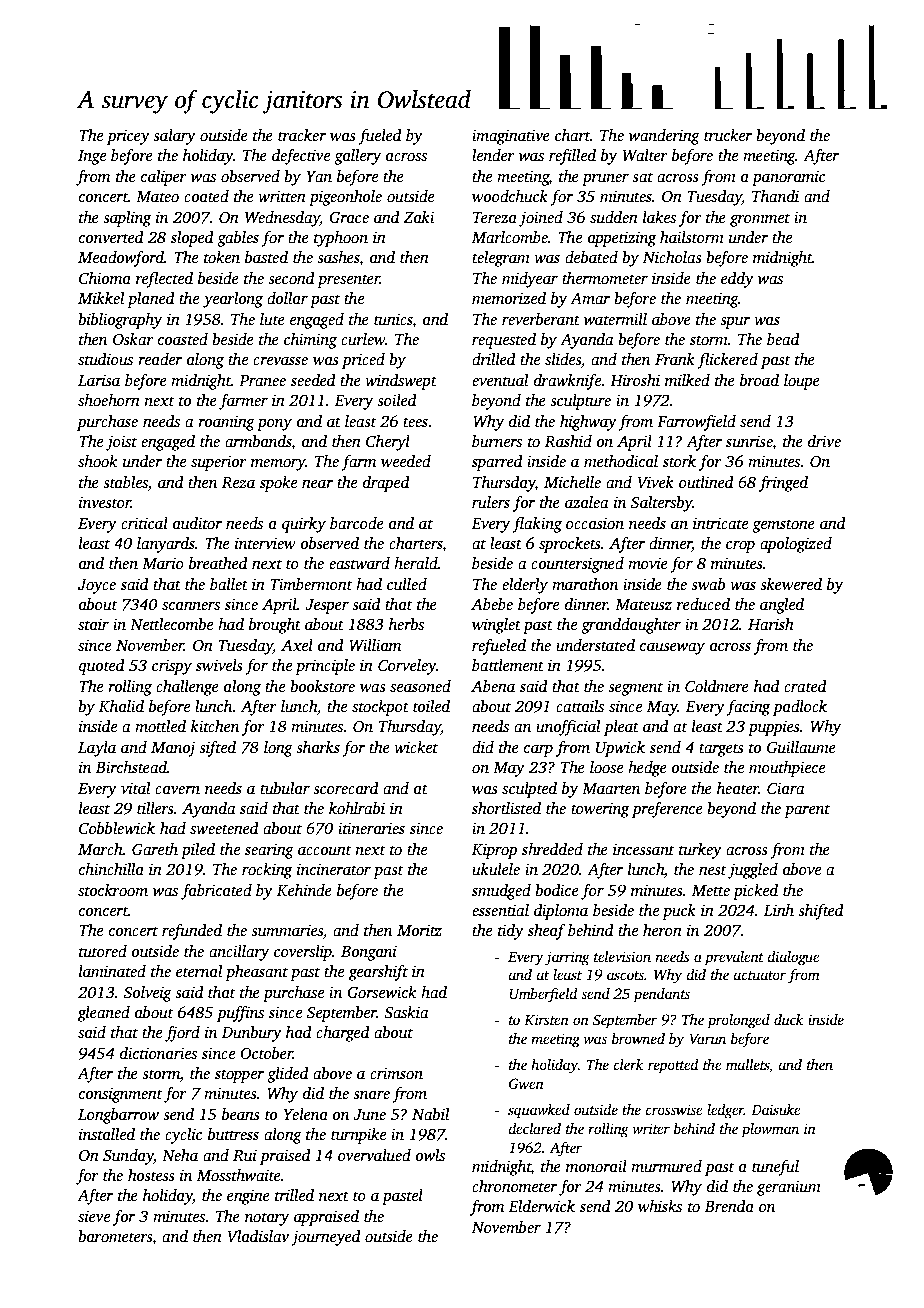  Describe the element at coordinates (525, 586) in the screenshot. I see `elderly` at that location.
